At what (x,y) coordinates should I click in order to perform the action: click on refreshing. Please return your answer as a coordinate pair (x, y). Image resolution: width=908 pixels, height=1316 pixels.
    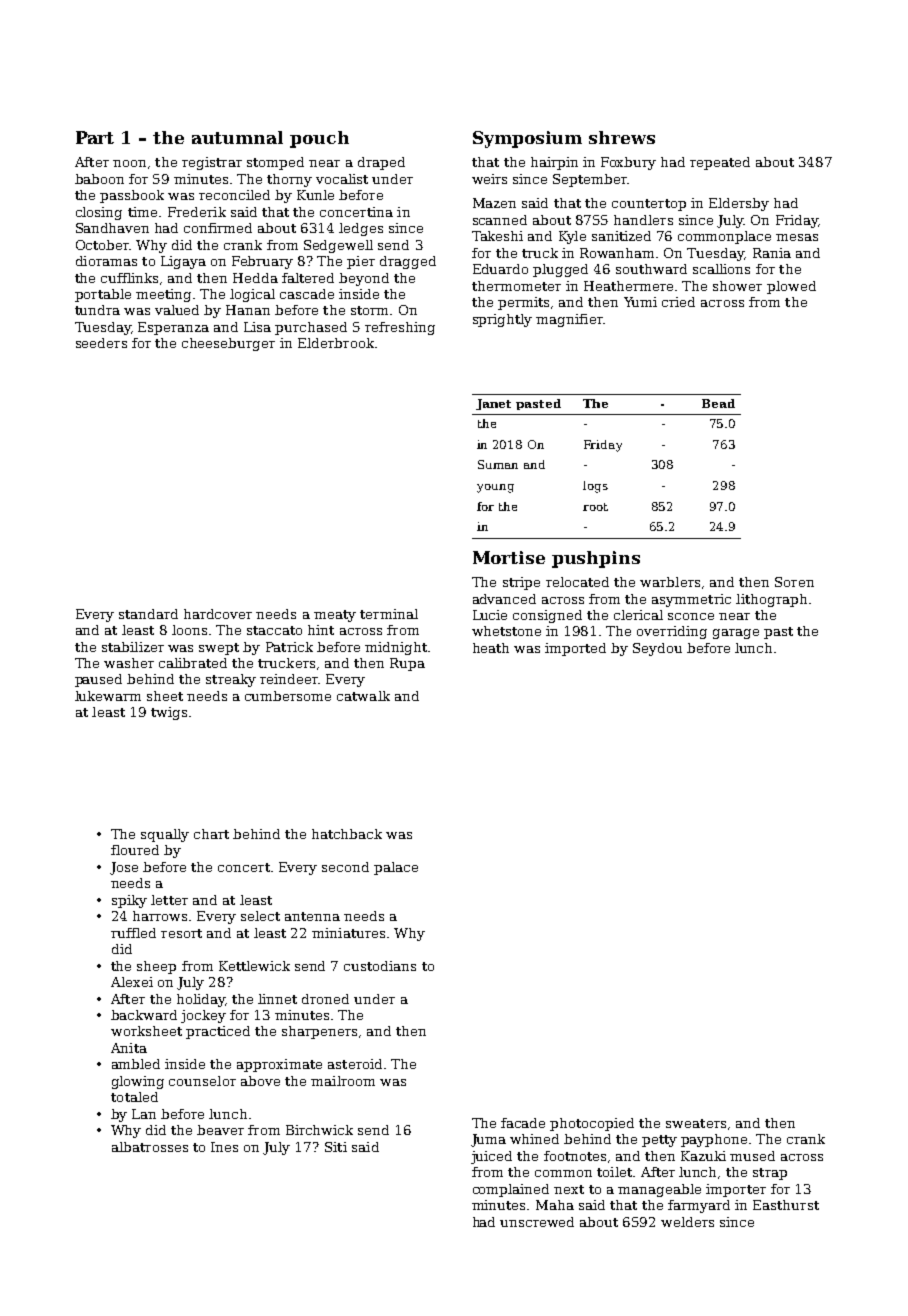
    Looking at the image, I should click on (400, 328).
